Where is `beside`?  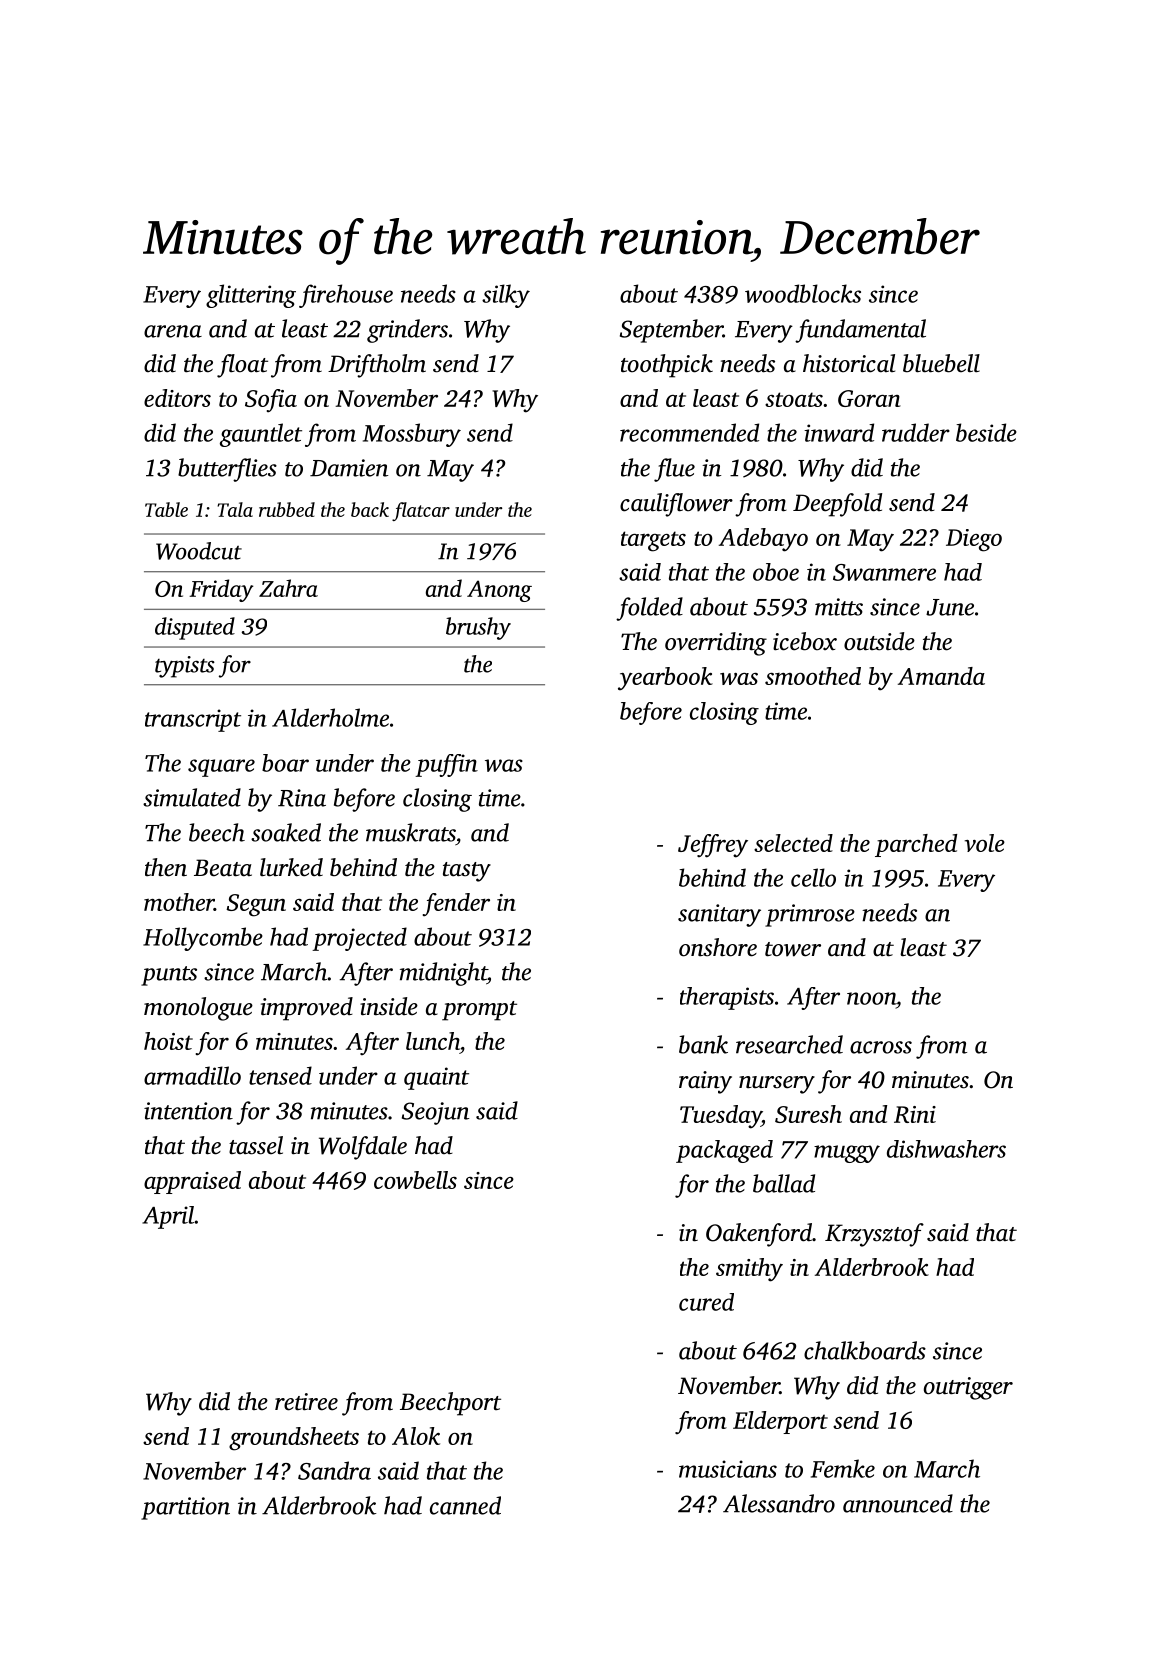 beside is located at coordinates (986, 432).
